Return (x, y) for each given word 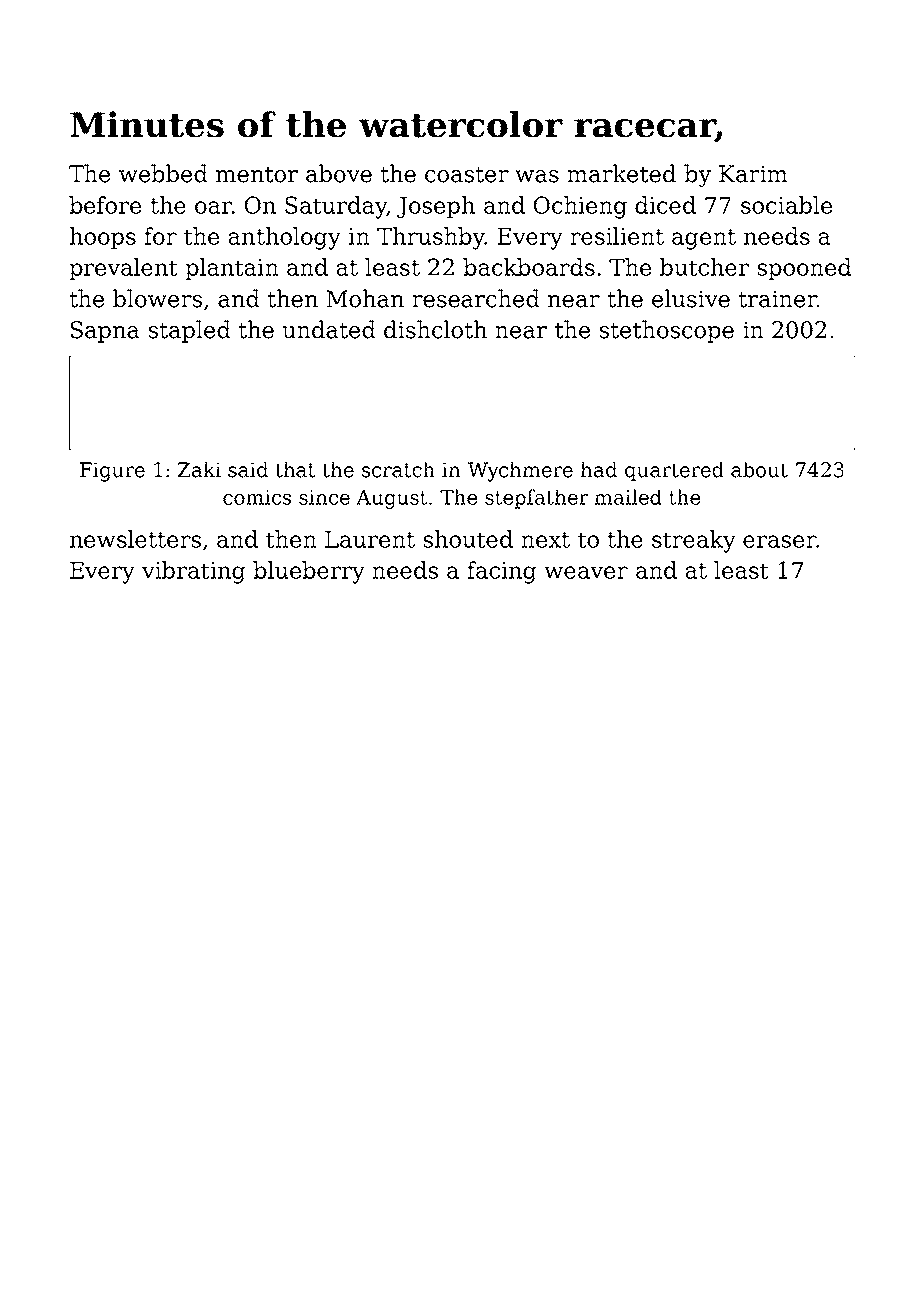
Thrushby (431, 238)
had (599, 470)
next (545, 540)
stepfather (536, 499)
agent (704, 239)
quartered (674, 471)
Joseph (436, 207)
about (759, 470)
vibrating (194, 572)
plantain (232, 269)
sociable (786, 205)
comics (257, 497)
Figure (112, 472)
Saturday (336, 207)
